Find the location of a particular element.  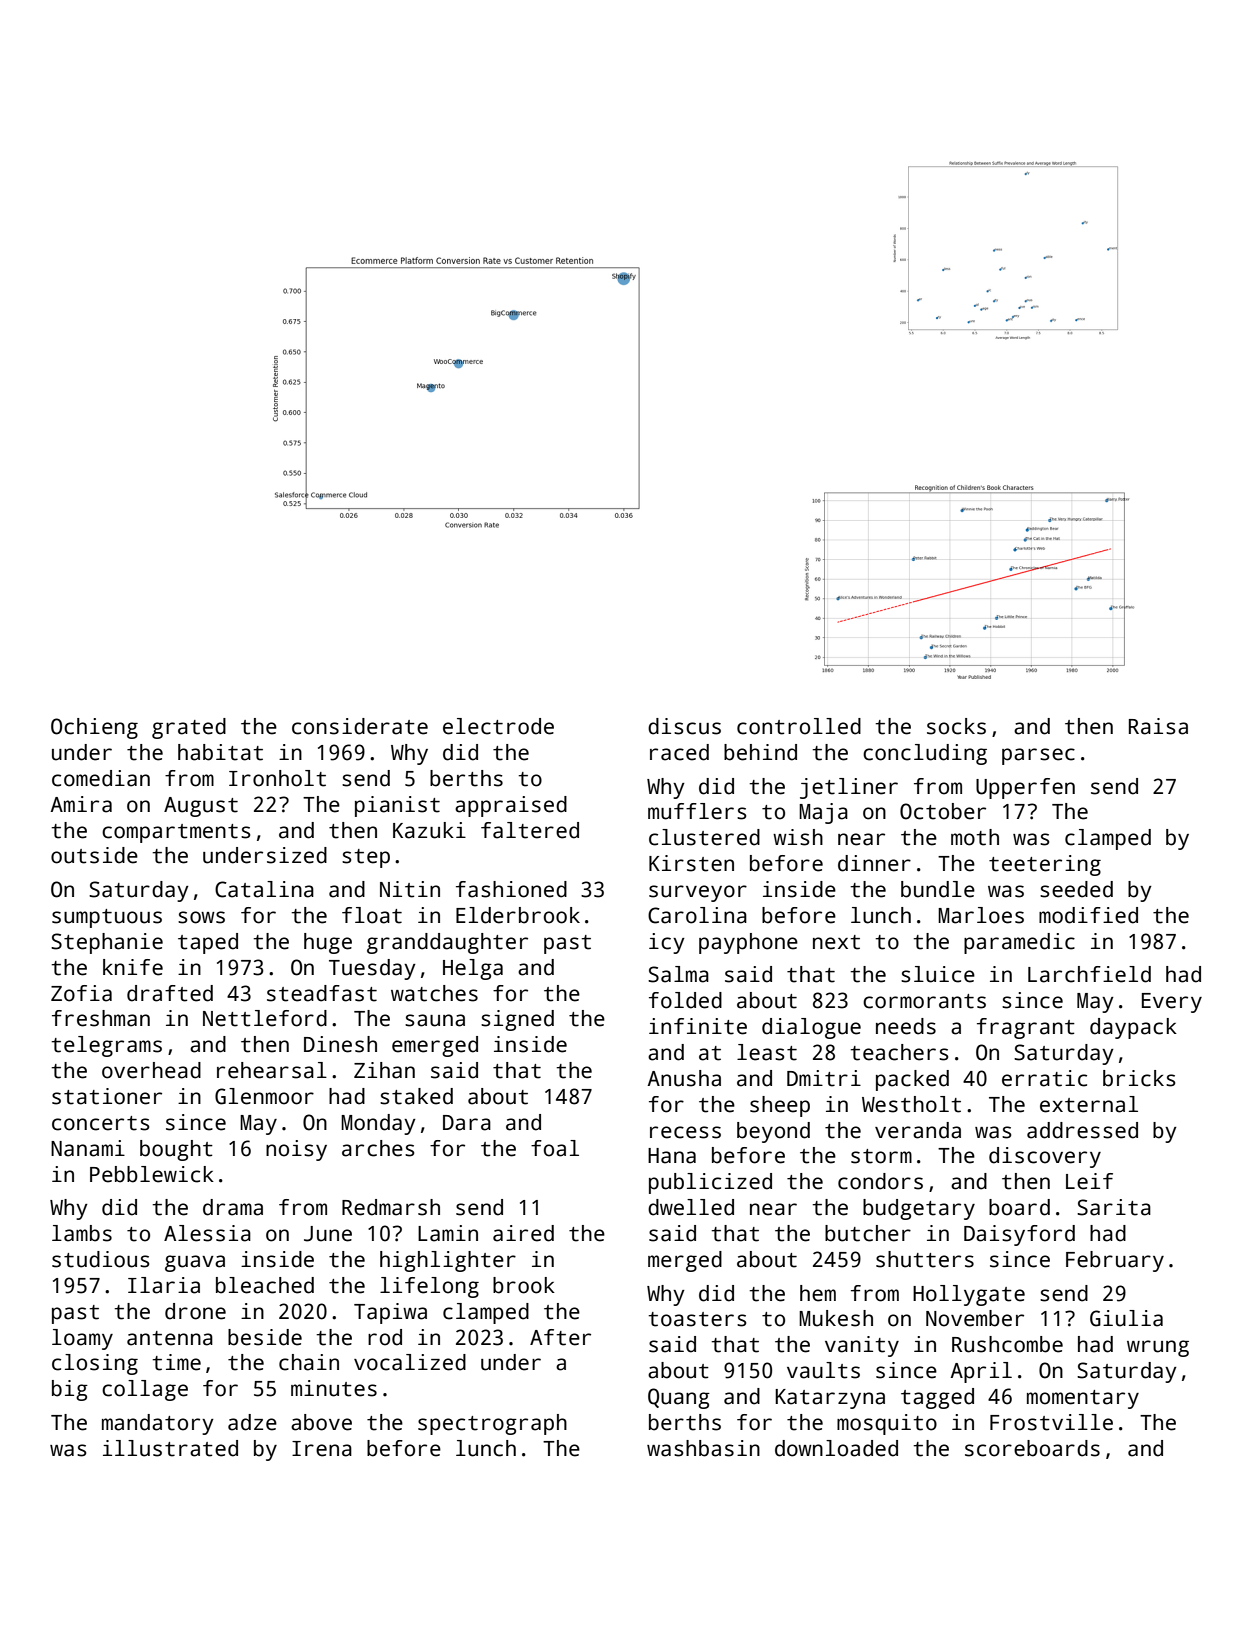

outside is located at coordinates (94, 855).
